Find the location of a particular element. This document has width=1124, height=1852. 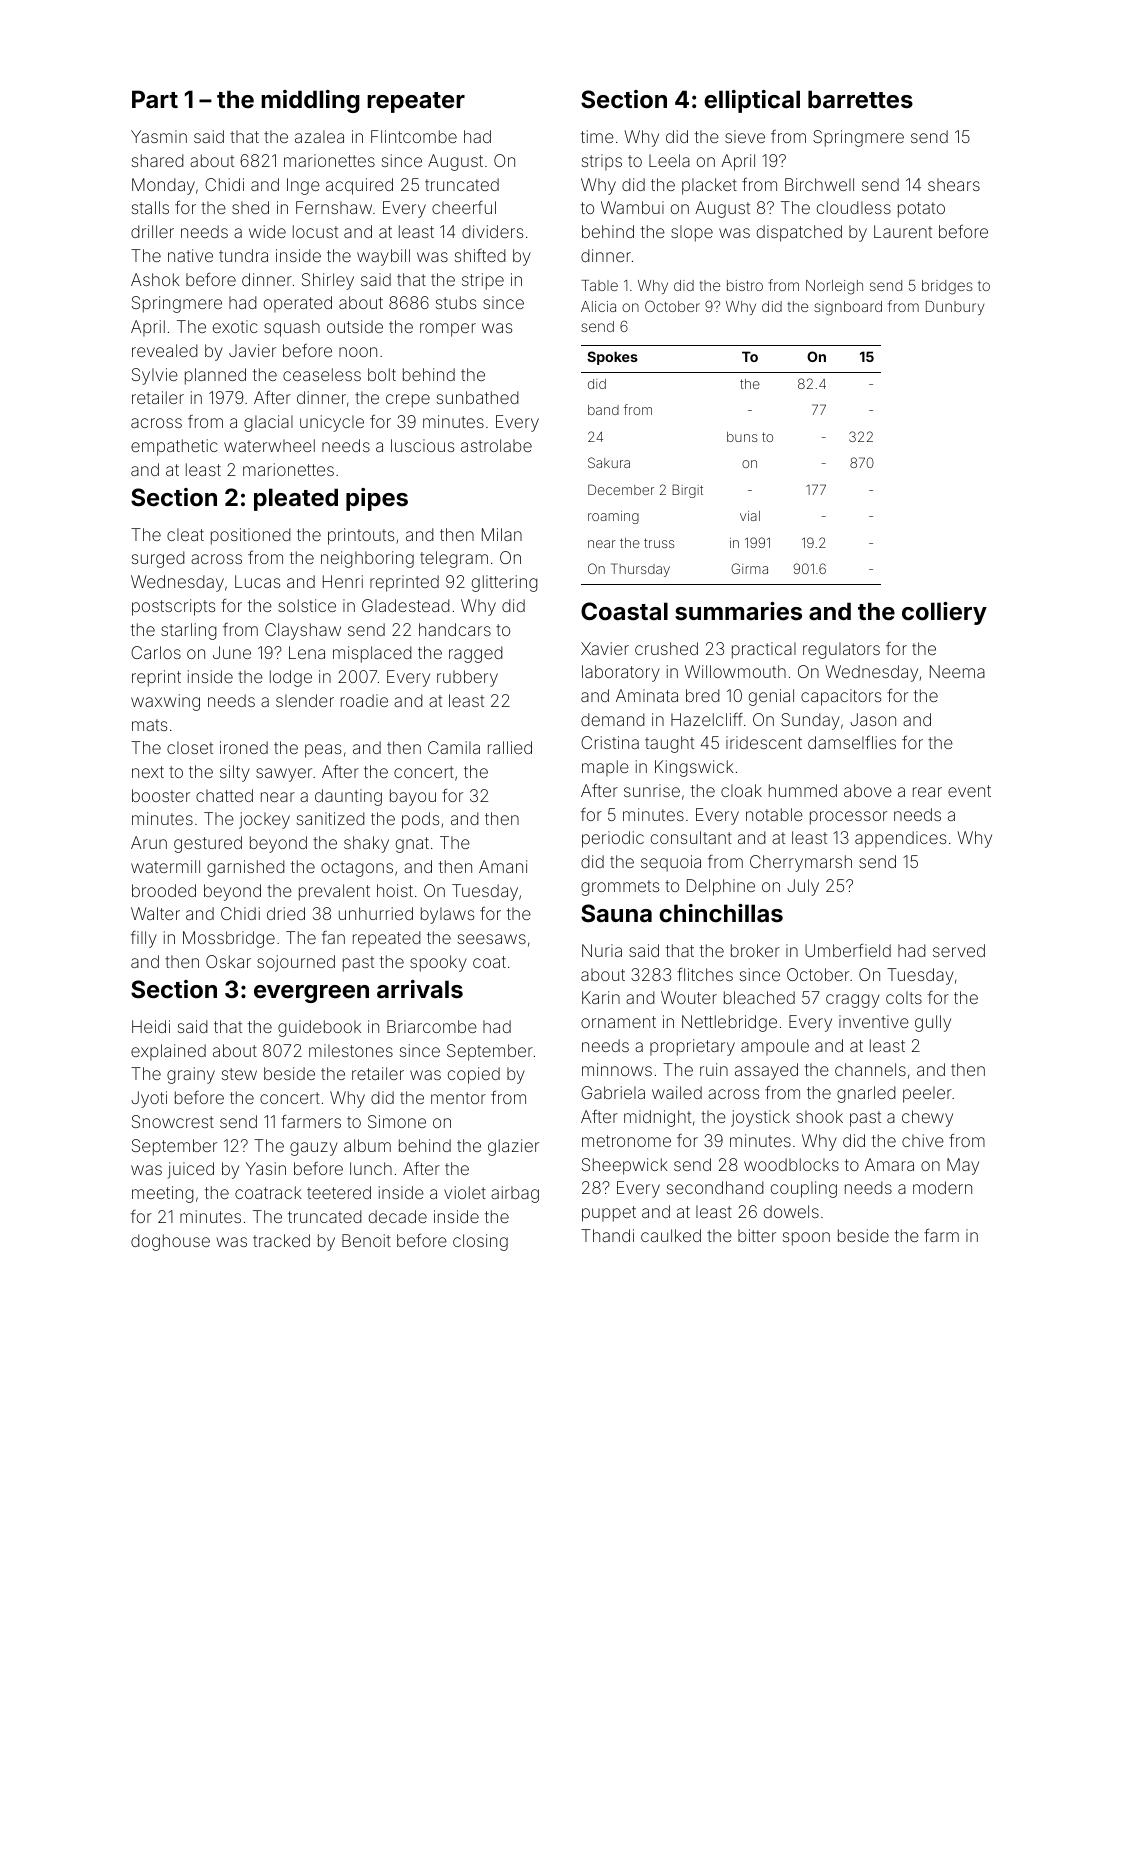

pipes is located at coordinates (377, 499).
